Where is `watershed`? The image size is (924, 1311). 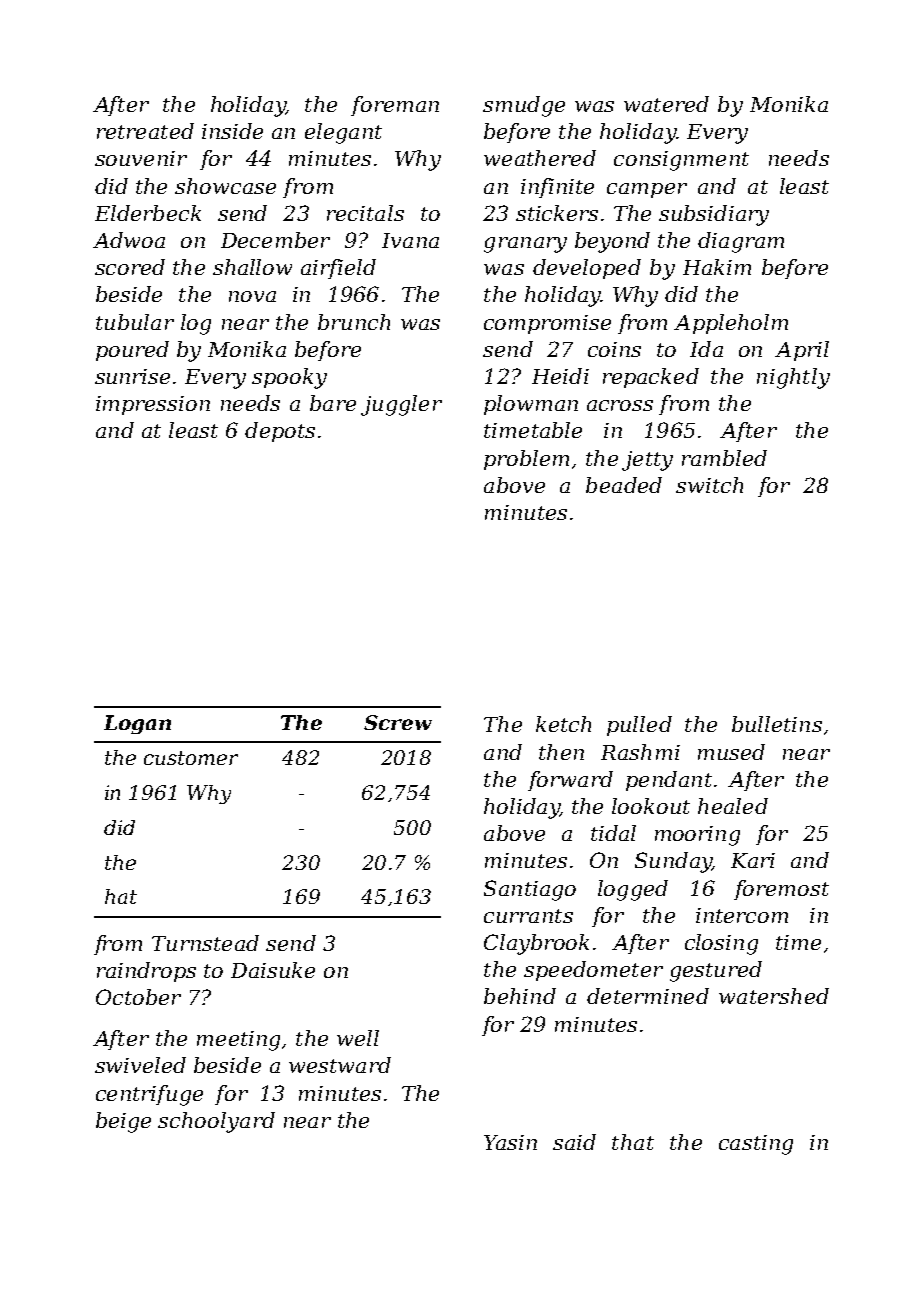 watershed is located at coordinates (774, 996).
